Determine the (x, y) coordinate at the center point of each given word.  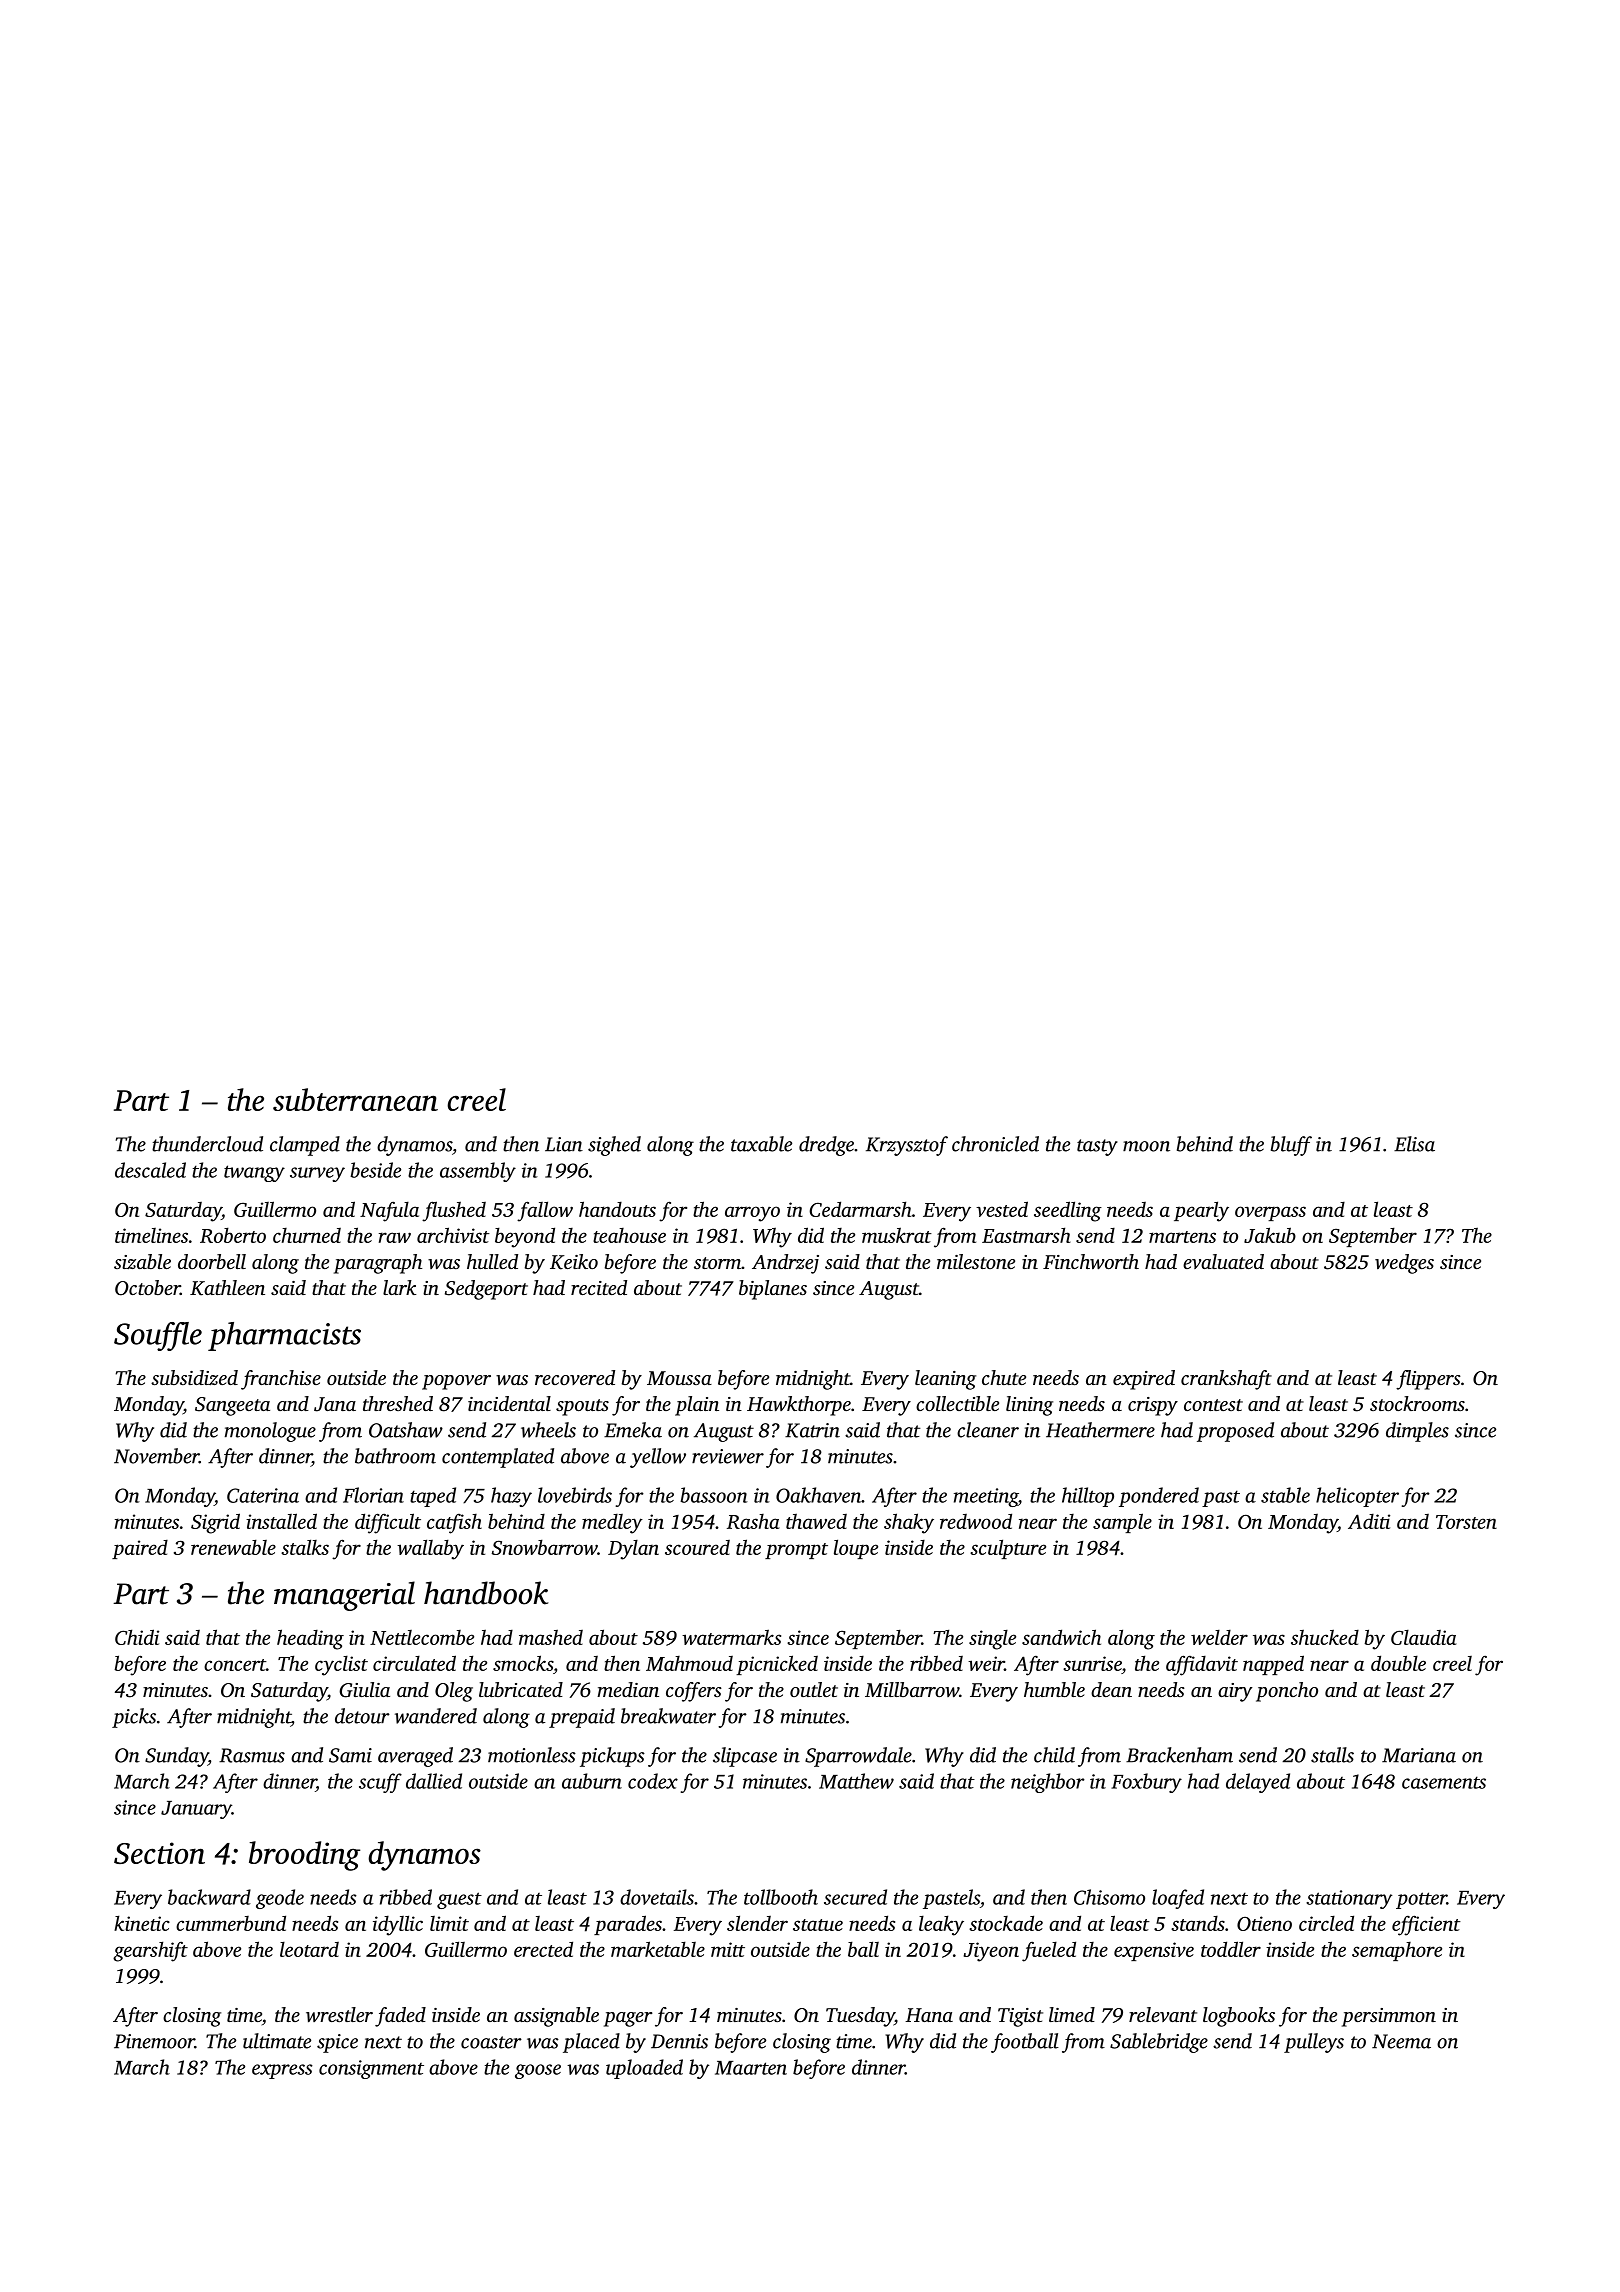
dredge (826, 1146)
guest (459, 1900)
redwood (976, 1521)
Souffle (158, 1336)
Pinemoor (154, 2041)
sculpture (1008, 1549)
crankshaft (1226, 1380)
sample (1122, 1523)
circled (1326, 1923)
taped (433, 1497)
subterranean (355, 1099)
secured (855, 1897)
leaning (945, 1380)
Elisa (1414, 1144)
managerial (344, 1596)
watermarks (731, 1637)
